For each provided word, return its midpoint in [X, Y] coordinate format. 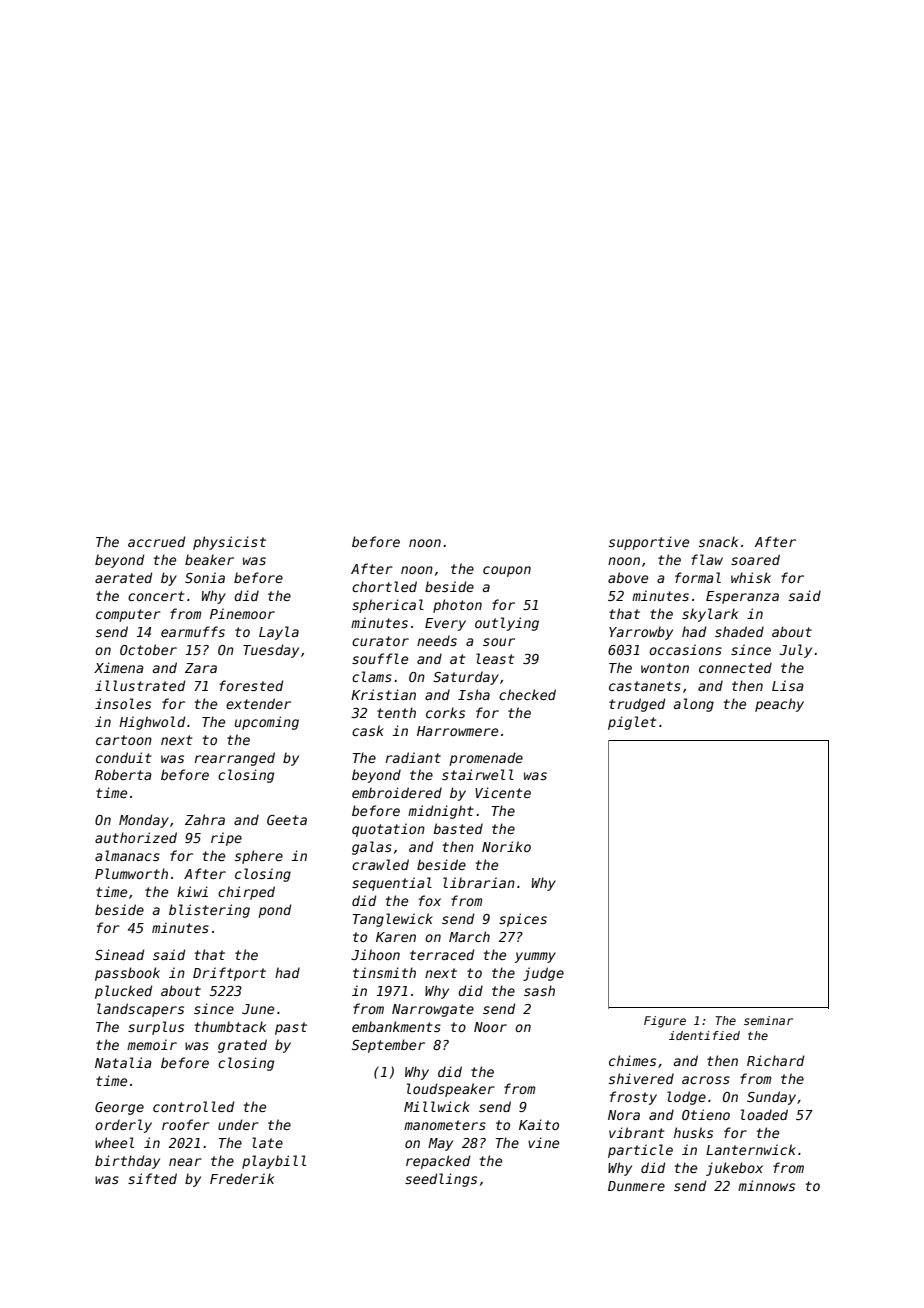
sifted [152, 1178]
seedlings [441, 1180]
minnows [766, 1185]
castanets [645, 686]
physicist [229, 543]
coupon [507, 571]
